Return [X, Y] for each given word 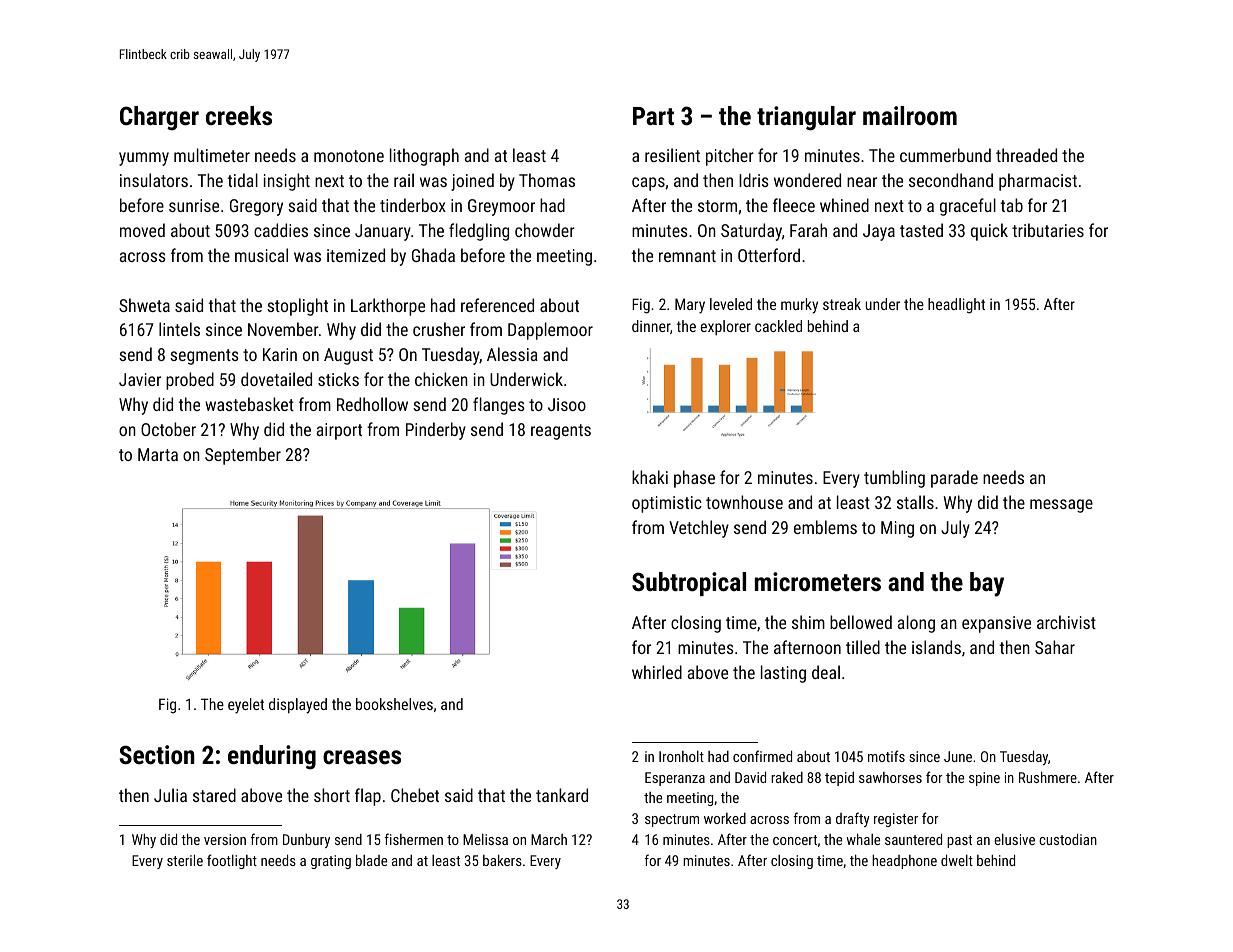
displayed [298, 706]
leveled [731, 304]
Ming [897, 529]
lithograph [424, 157]
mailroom [910, 115]
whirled [657, 672]
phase [694, 479]
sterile [185, 860]
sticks [338, 379]
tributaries [1048, 230]
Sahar [1055, 647]
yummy [144, 159]
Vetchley [699, 529]
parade [954, 479]
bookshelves [394, 704]
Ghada [433, 255]
